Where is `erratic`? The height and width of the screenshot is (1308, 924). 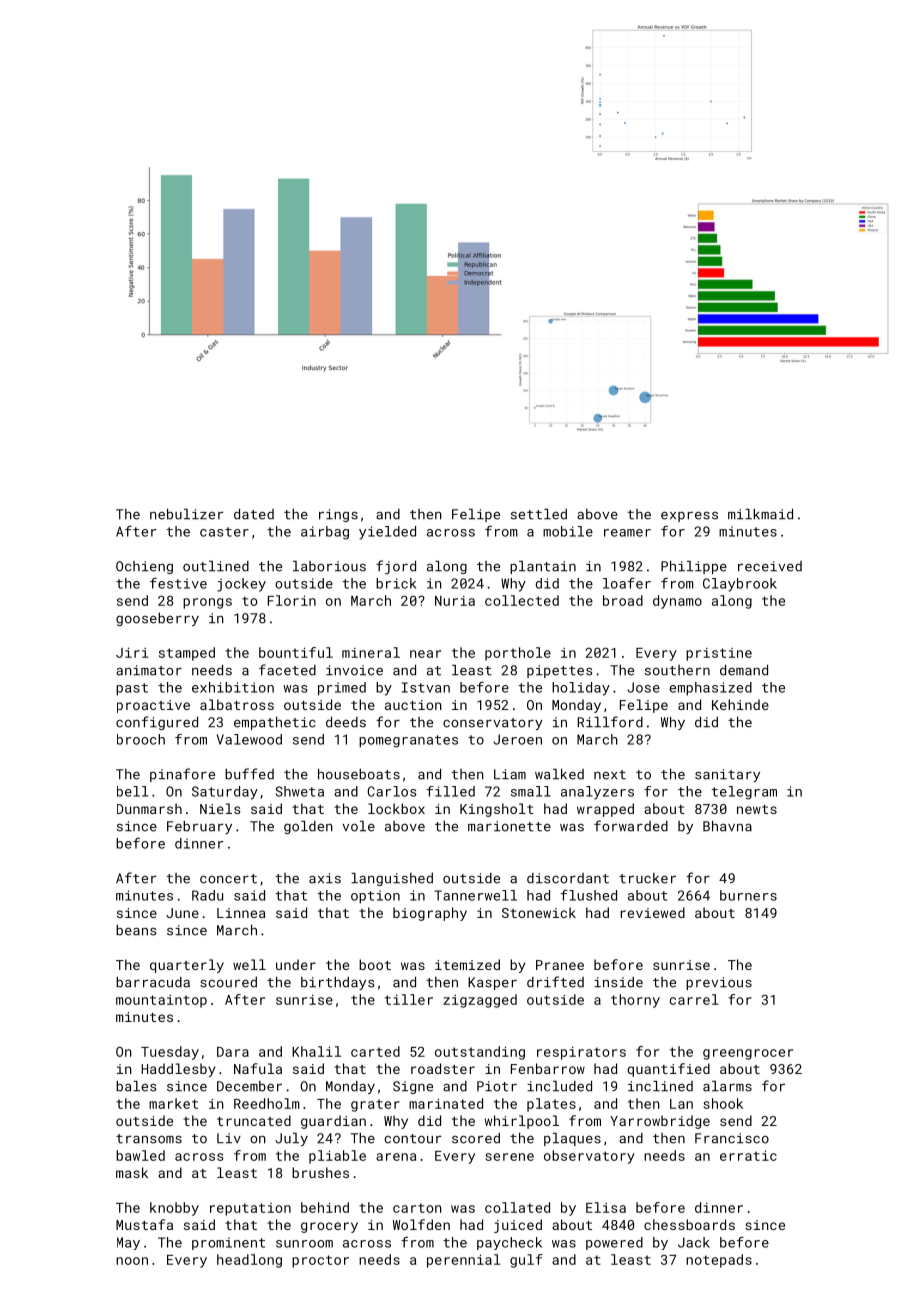
erratic is located at coordinates (748, 1155).
